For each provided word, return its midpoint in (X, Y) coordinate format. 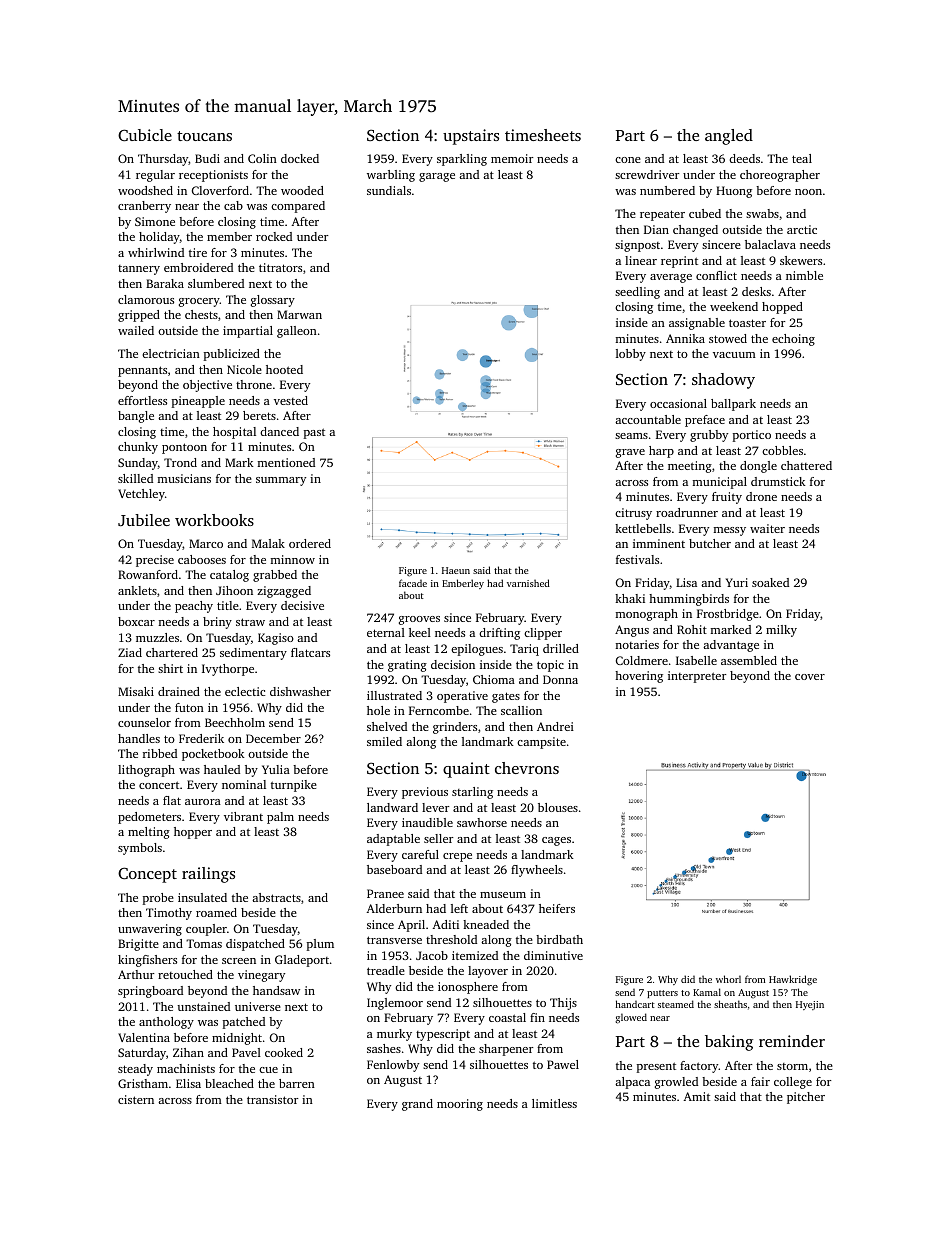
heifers (557, 908)
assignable (697, 324)
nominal (244, 784)
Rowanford (148, 574)
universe (258, 1006)
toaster (747, 323)
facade (413, 583)
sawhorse (482, 822)
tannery (139, 270)
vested (291, 400)
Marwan (299, 314)
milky (781, 631)
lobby (631, 355)
